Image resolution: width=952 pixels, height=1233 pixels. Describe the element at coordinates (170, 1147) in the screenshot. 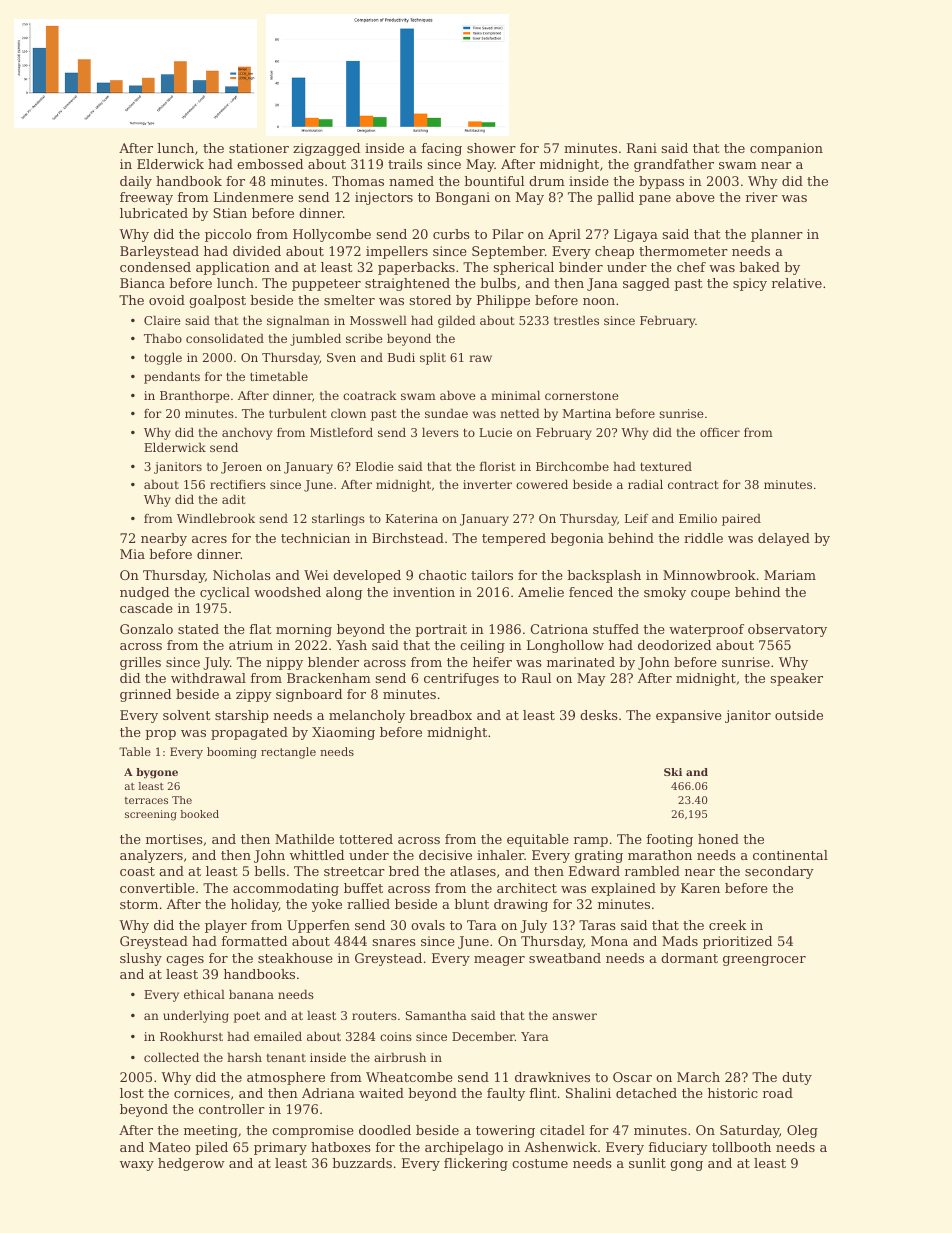

I see `Mateo` at that location.
